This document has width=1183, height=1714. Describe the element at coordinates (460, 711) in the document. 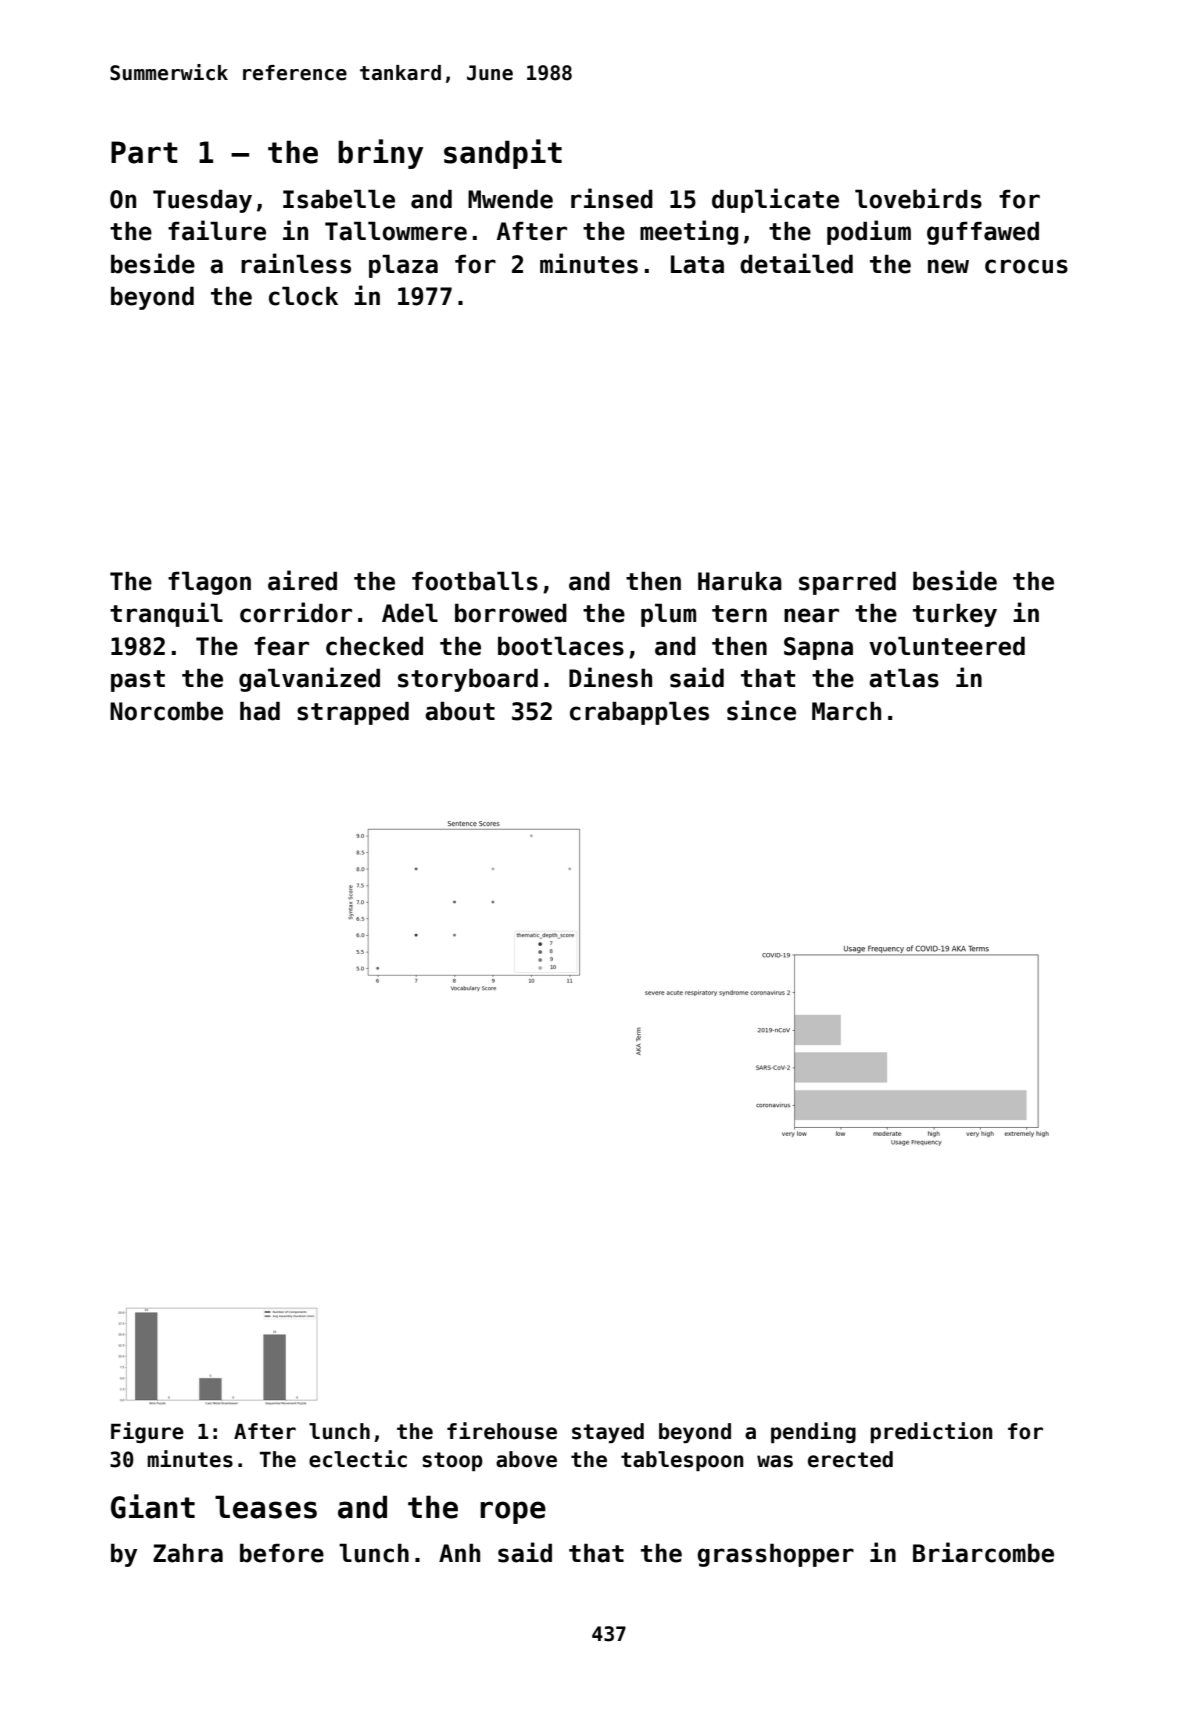

I see `about` at that location.
